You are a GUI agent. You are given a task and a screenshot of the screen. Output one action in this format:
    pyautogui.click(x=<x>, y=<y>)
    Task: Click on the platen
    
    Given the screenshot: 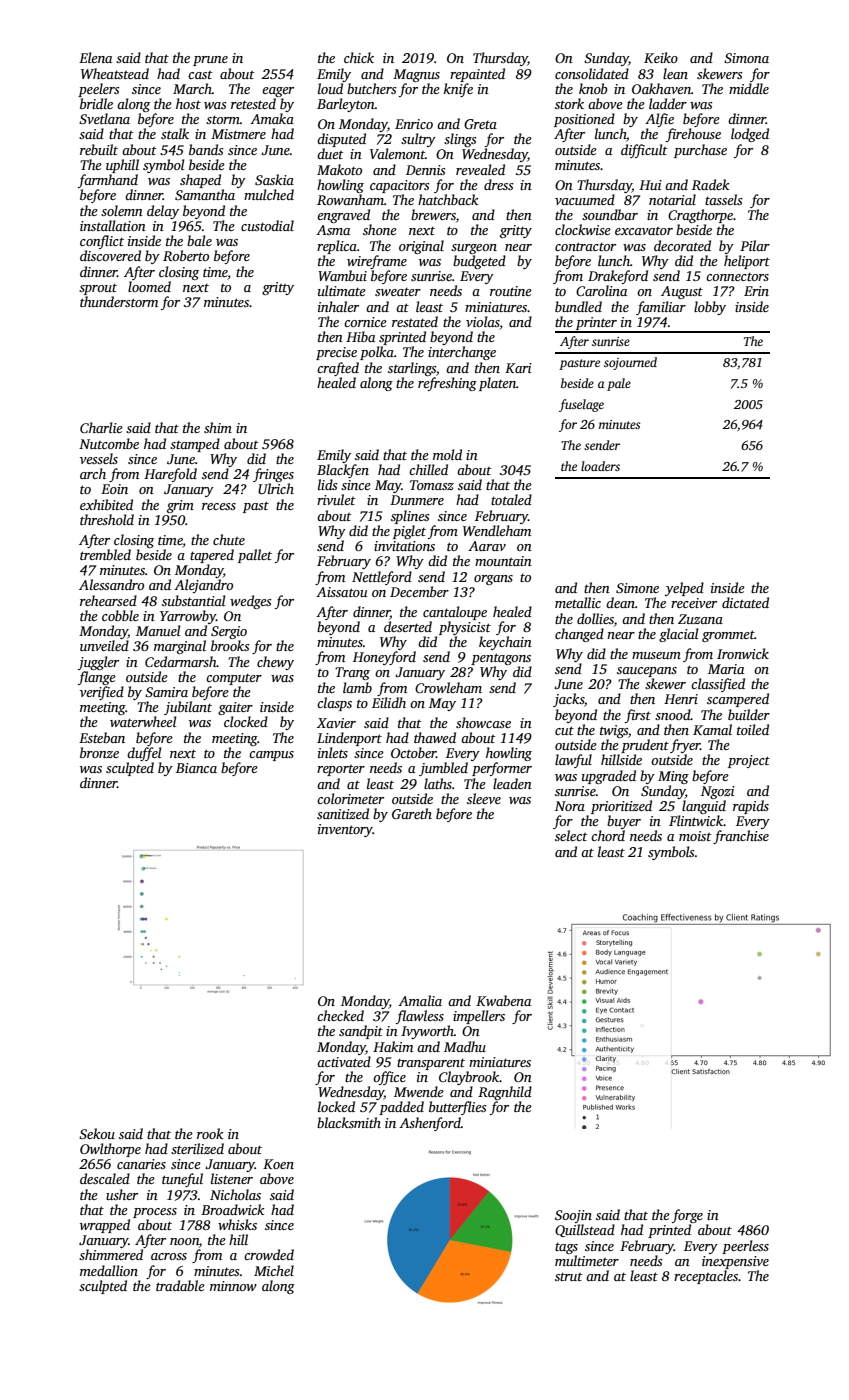 What is the action you would take?
    pyautogui.click(x=497, y=384)
